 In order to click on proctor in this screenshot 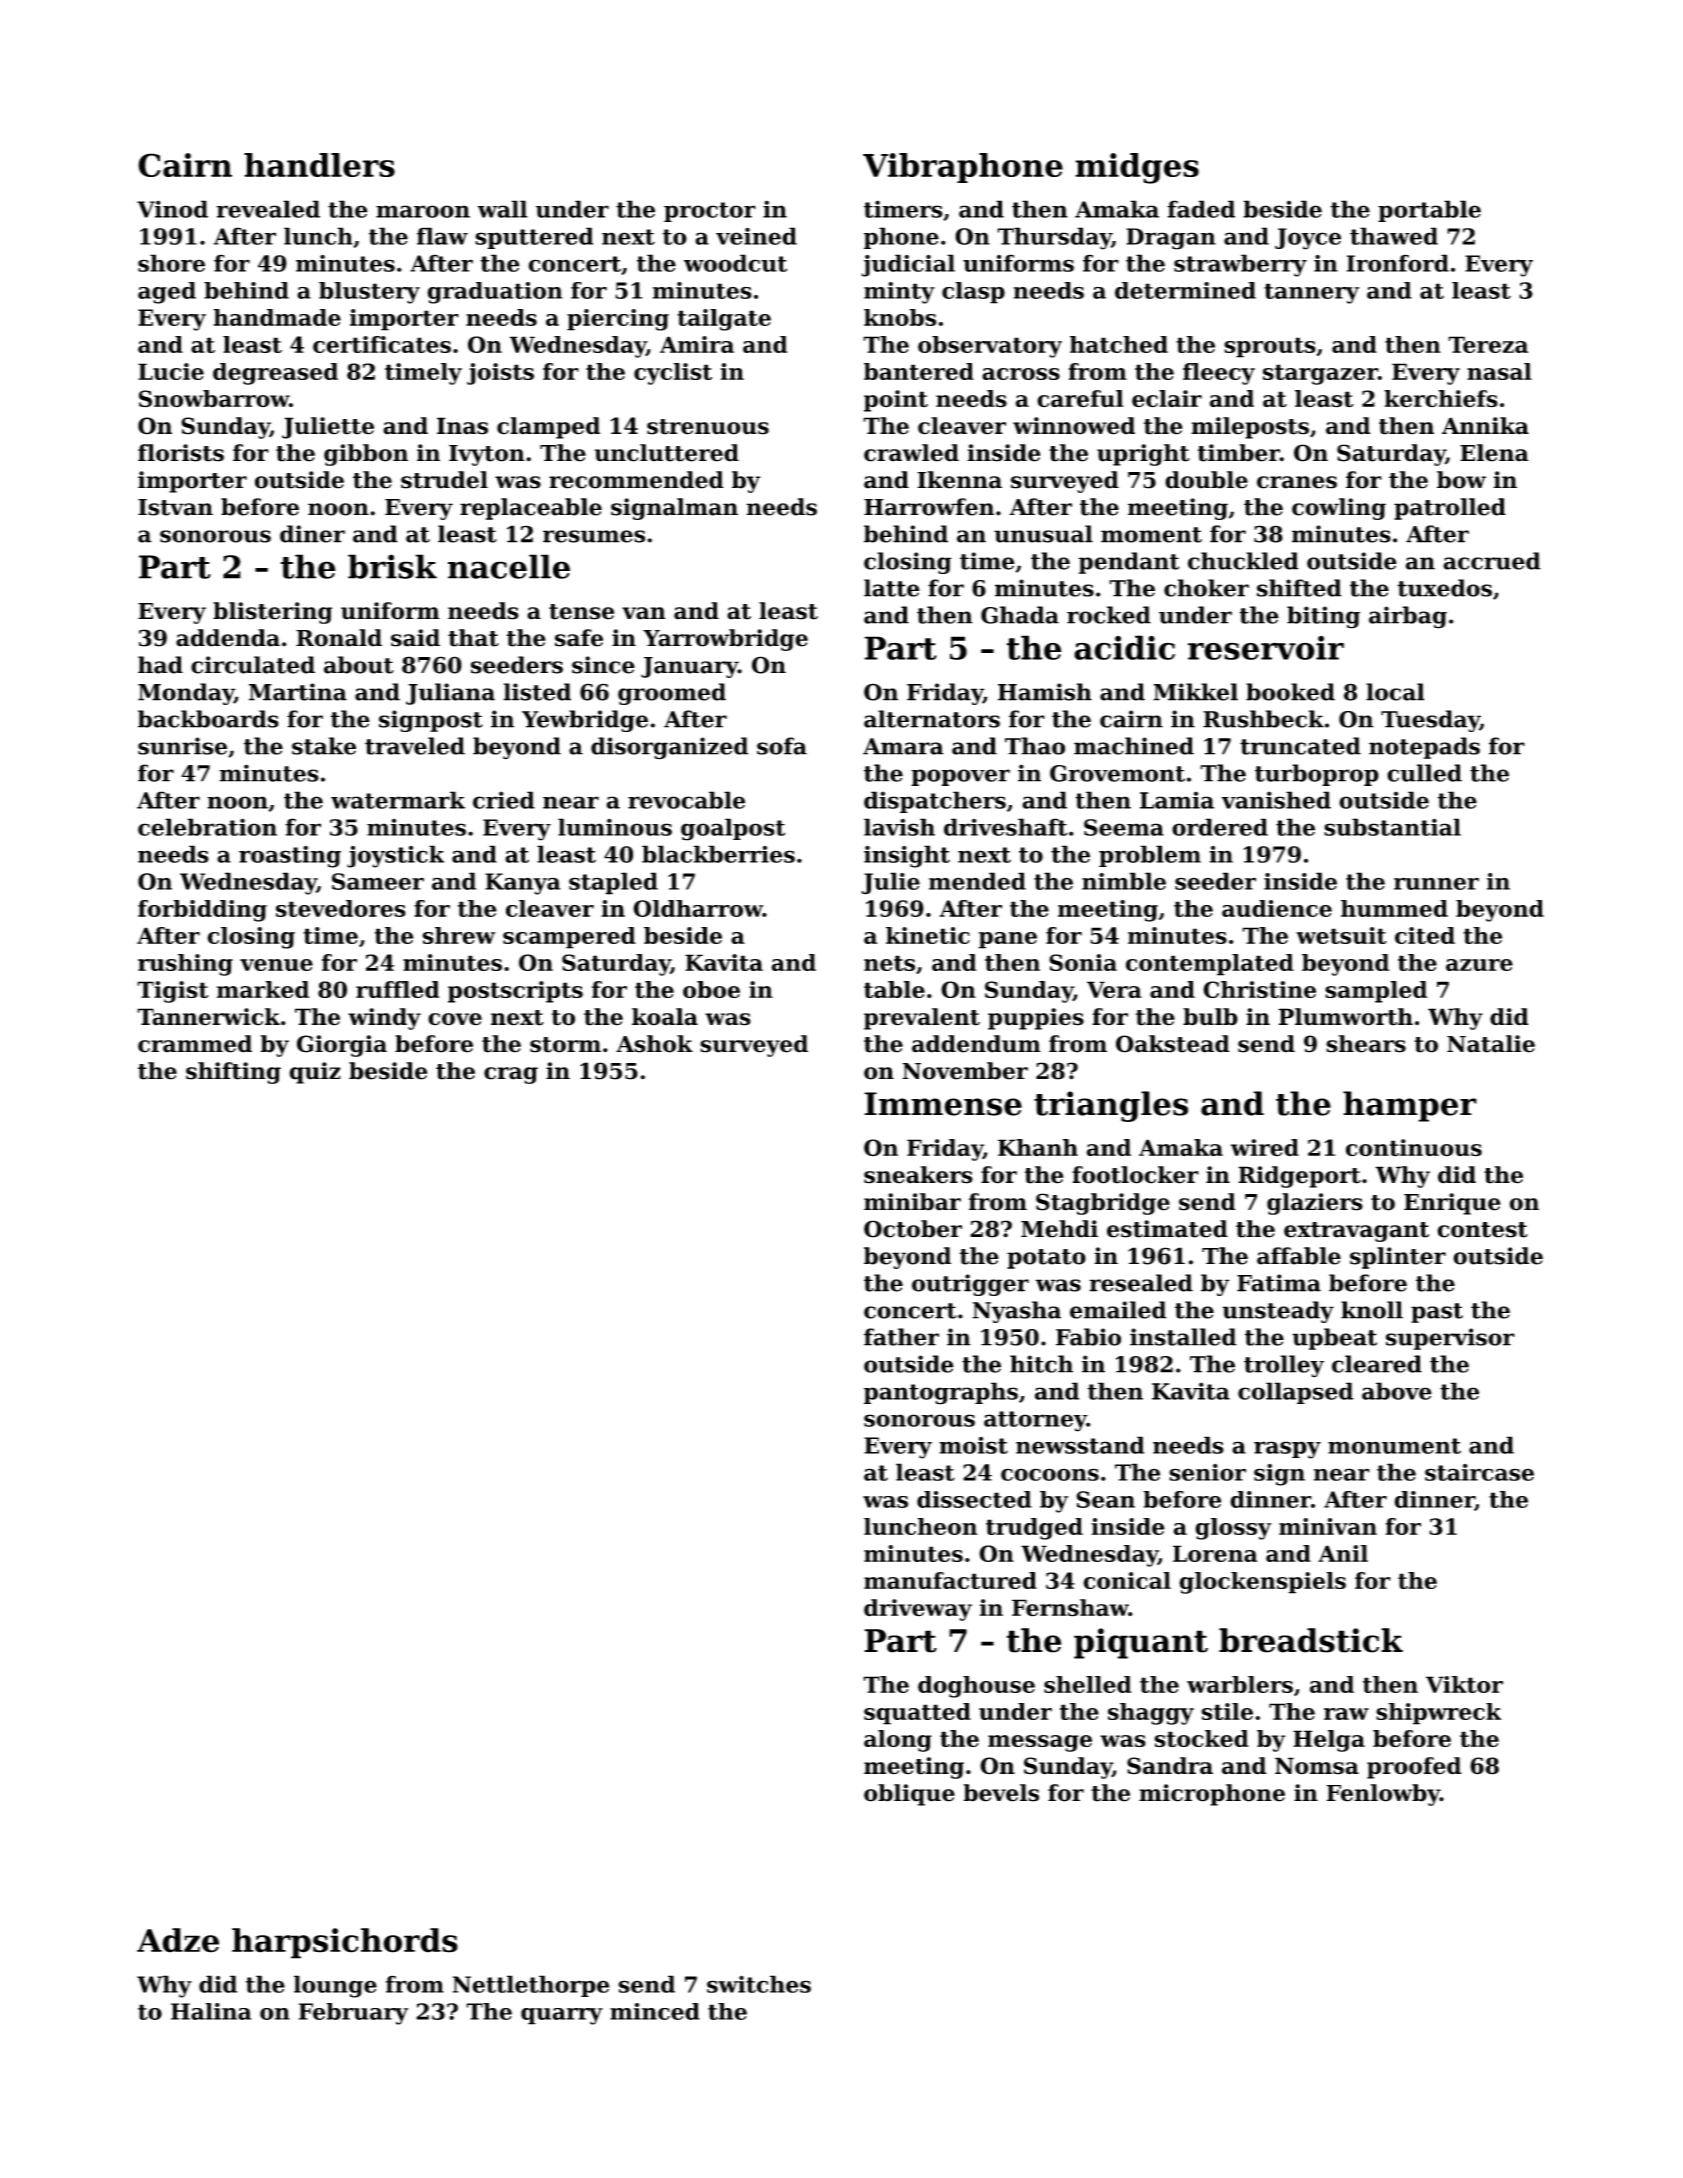, I will do `click(710, 212)`.
